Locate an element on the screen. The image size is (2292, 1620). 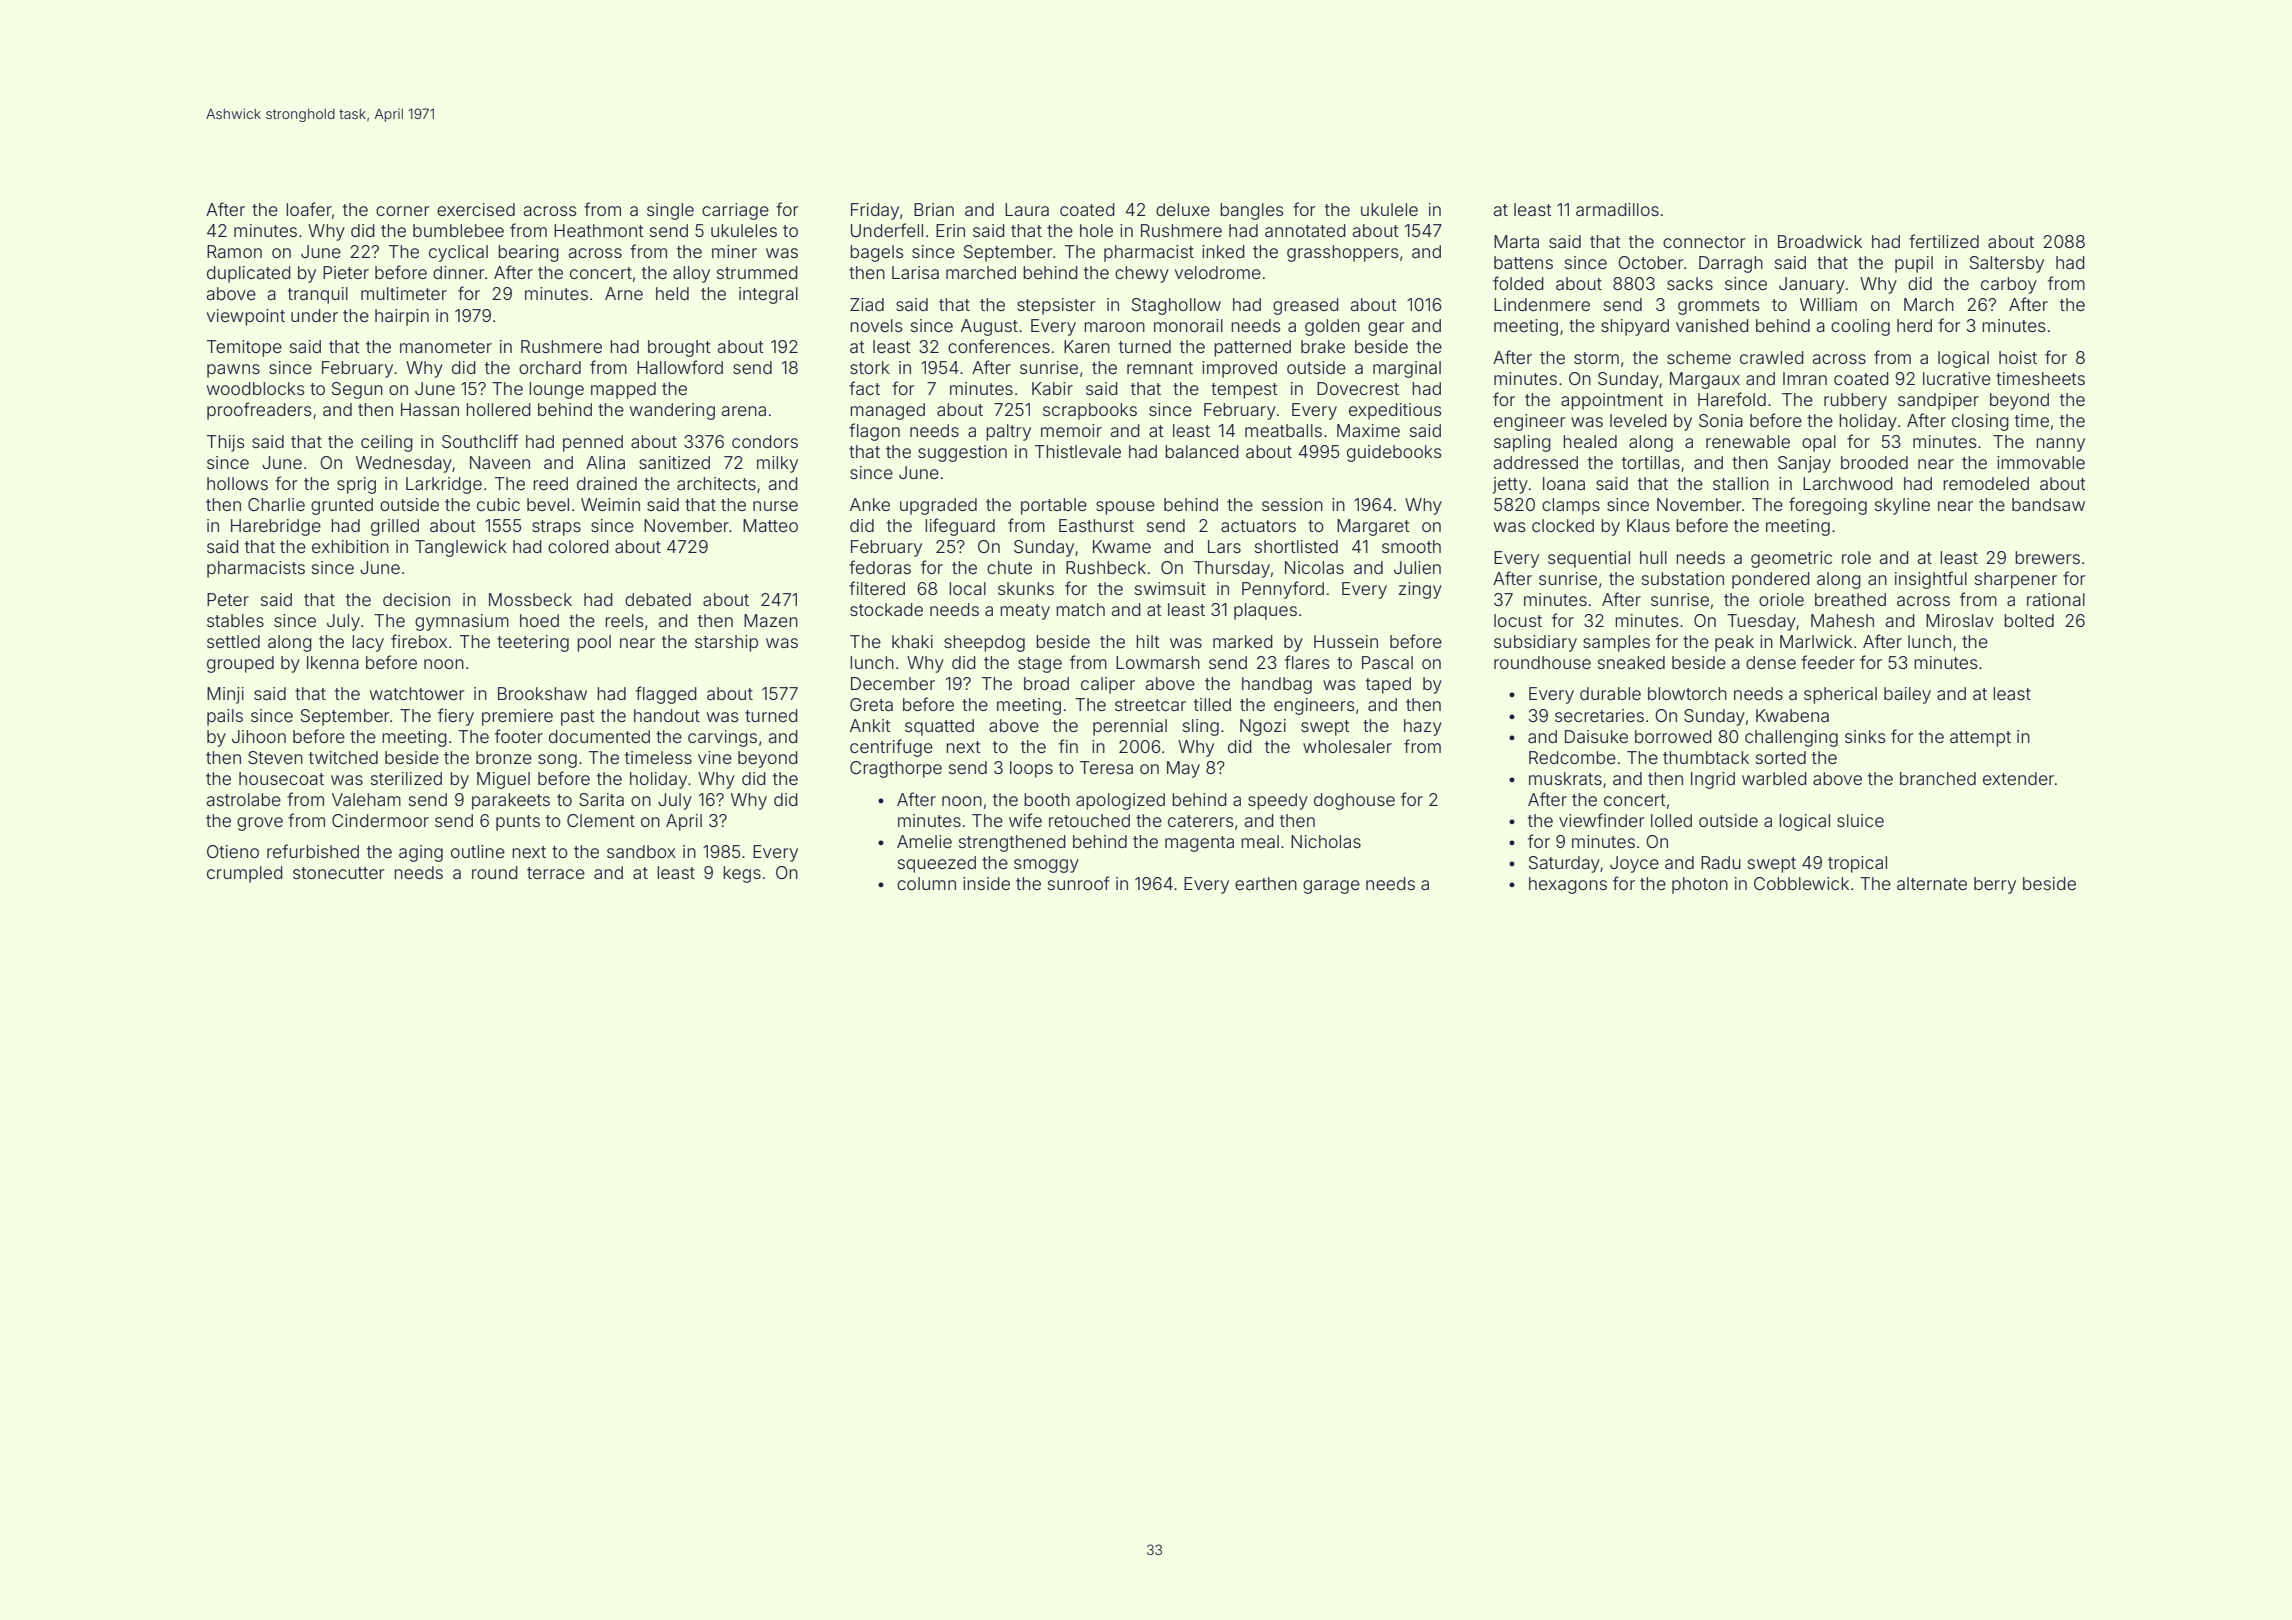
Mossbeck is located at coordinates (530, 599).
